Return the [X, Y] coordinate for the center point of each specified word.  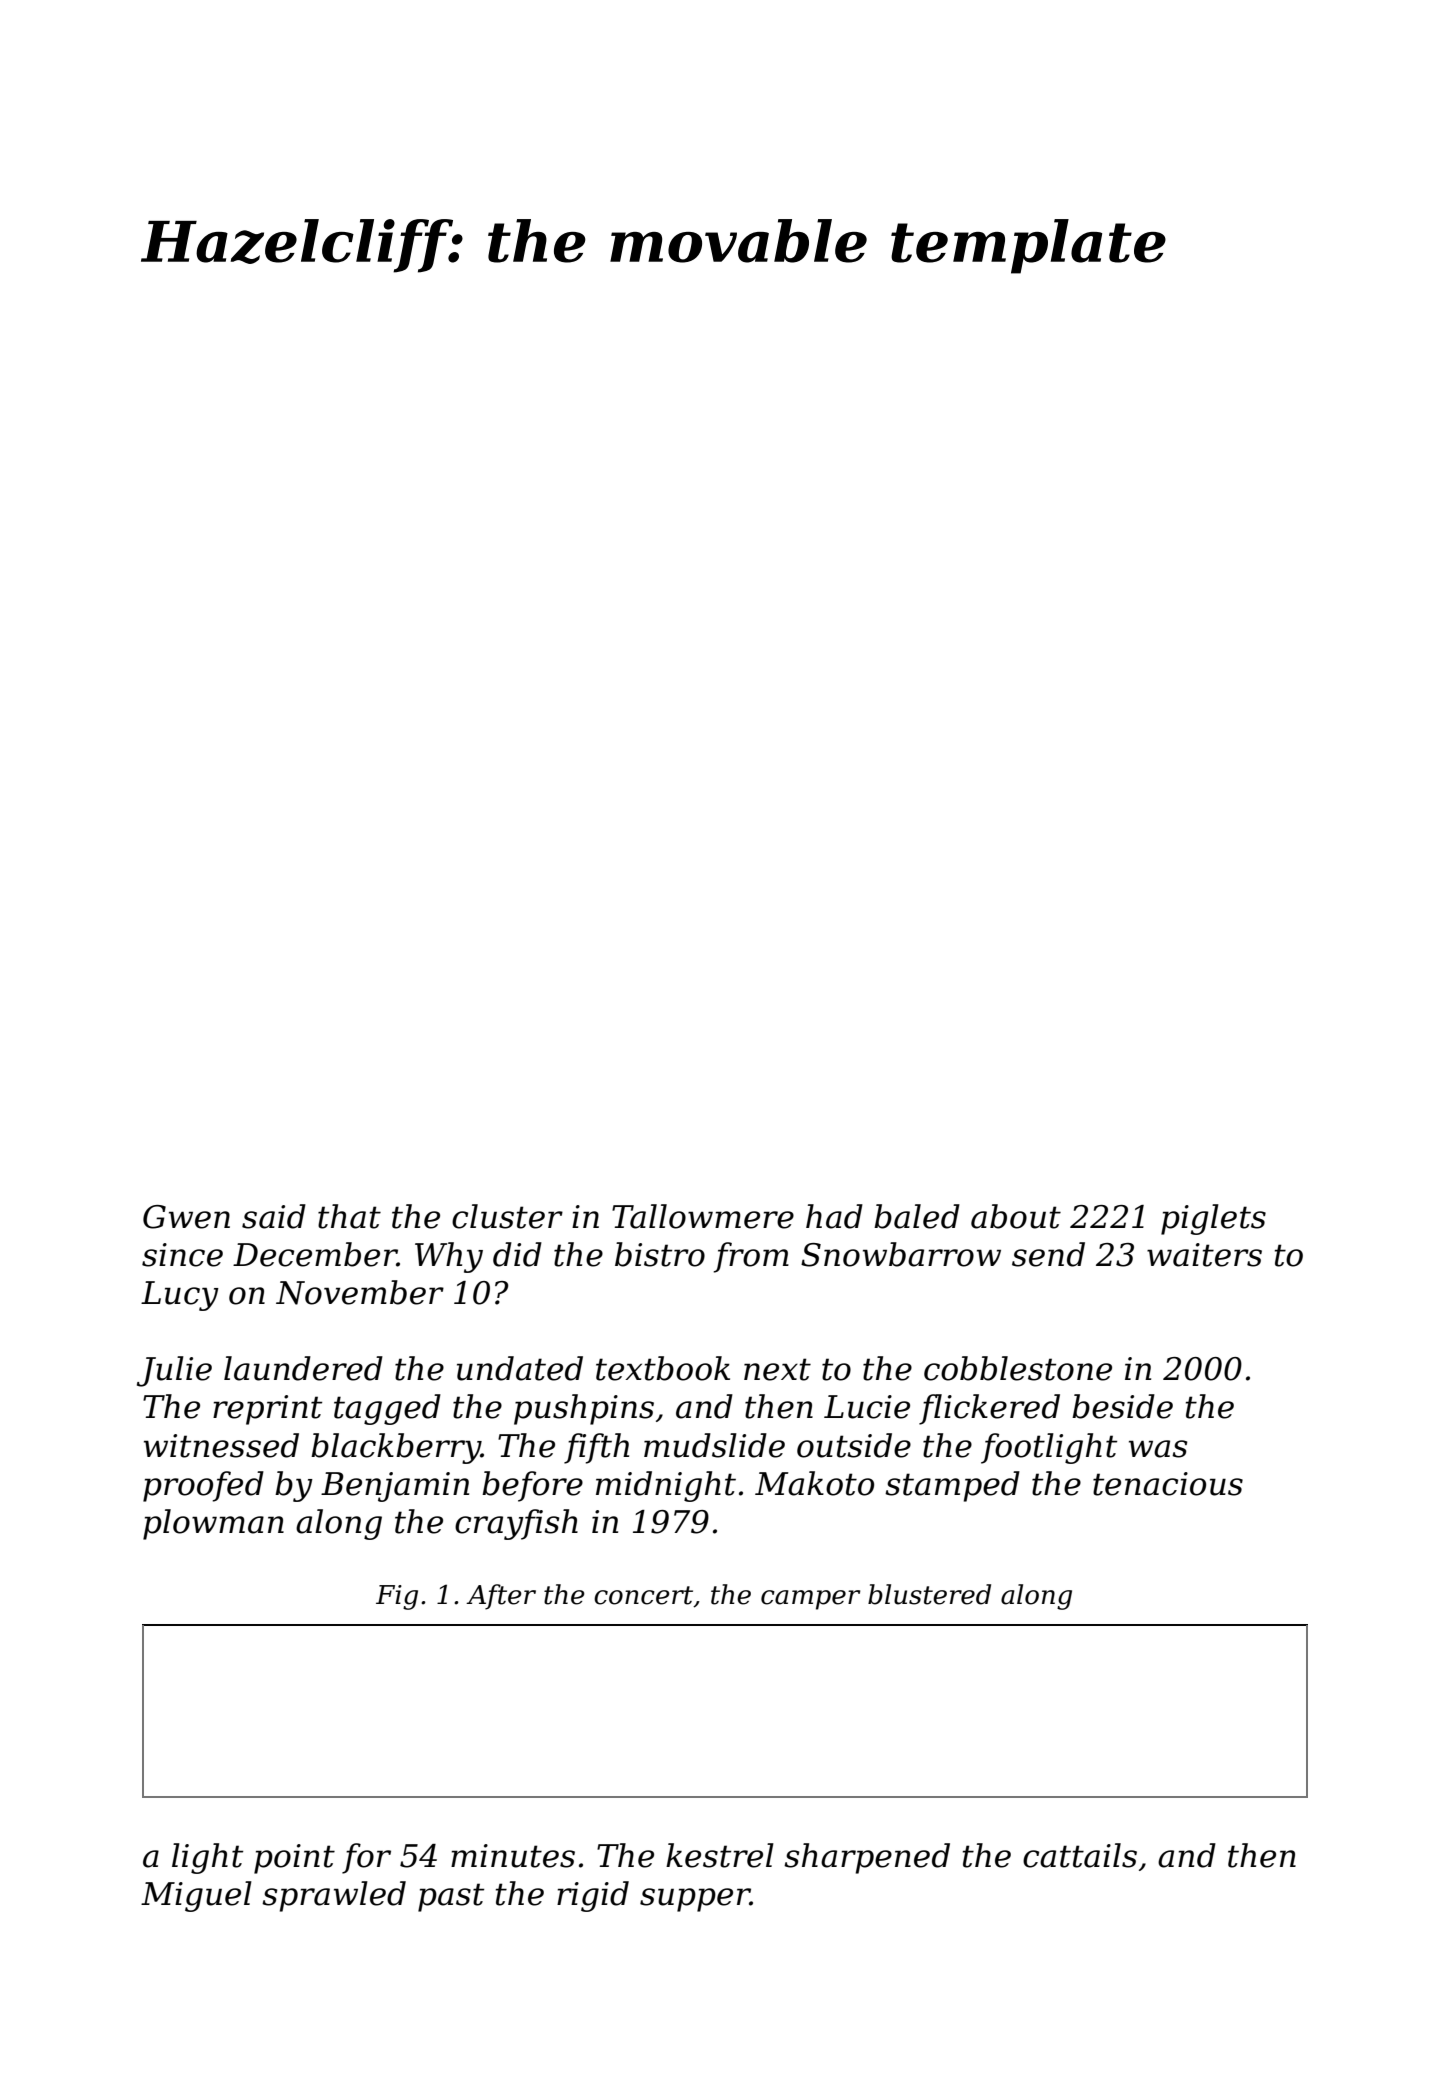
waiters [1204, 1255]
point [294, 1859]
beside [1122, 1406]
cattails [1080, 1855]
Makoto [814, 1483]
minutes [513, 1856]
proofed [203, 1486]
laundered [303, 1368]
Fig [397, 1597]
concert [644, 1596]
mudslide [714, 1445]
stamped [952, 1486]
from [751, 1257]
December [315, 1254]
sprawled [334, 1896]
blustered [929, 1594]
